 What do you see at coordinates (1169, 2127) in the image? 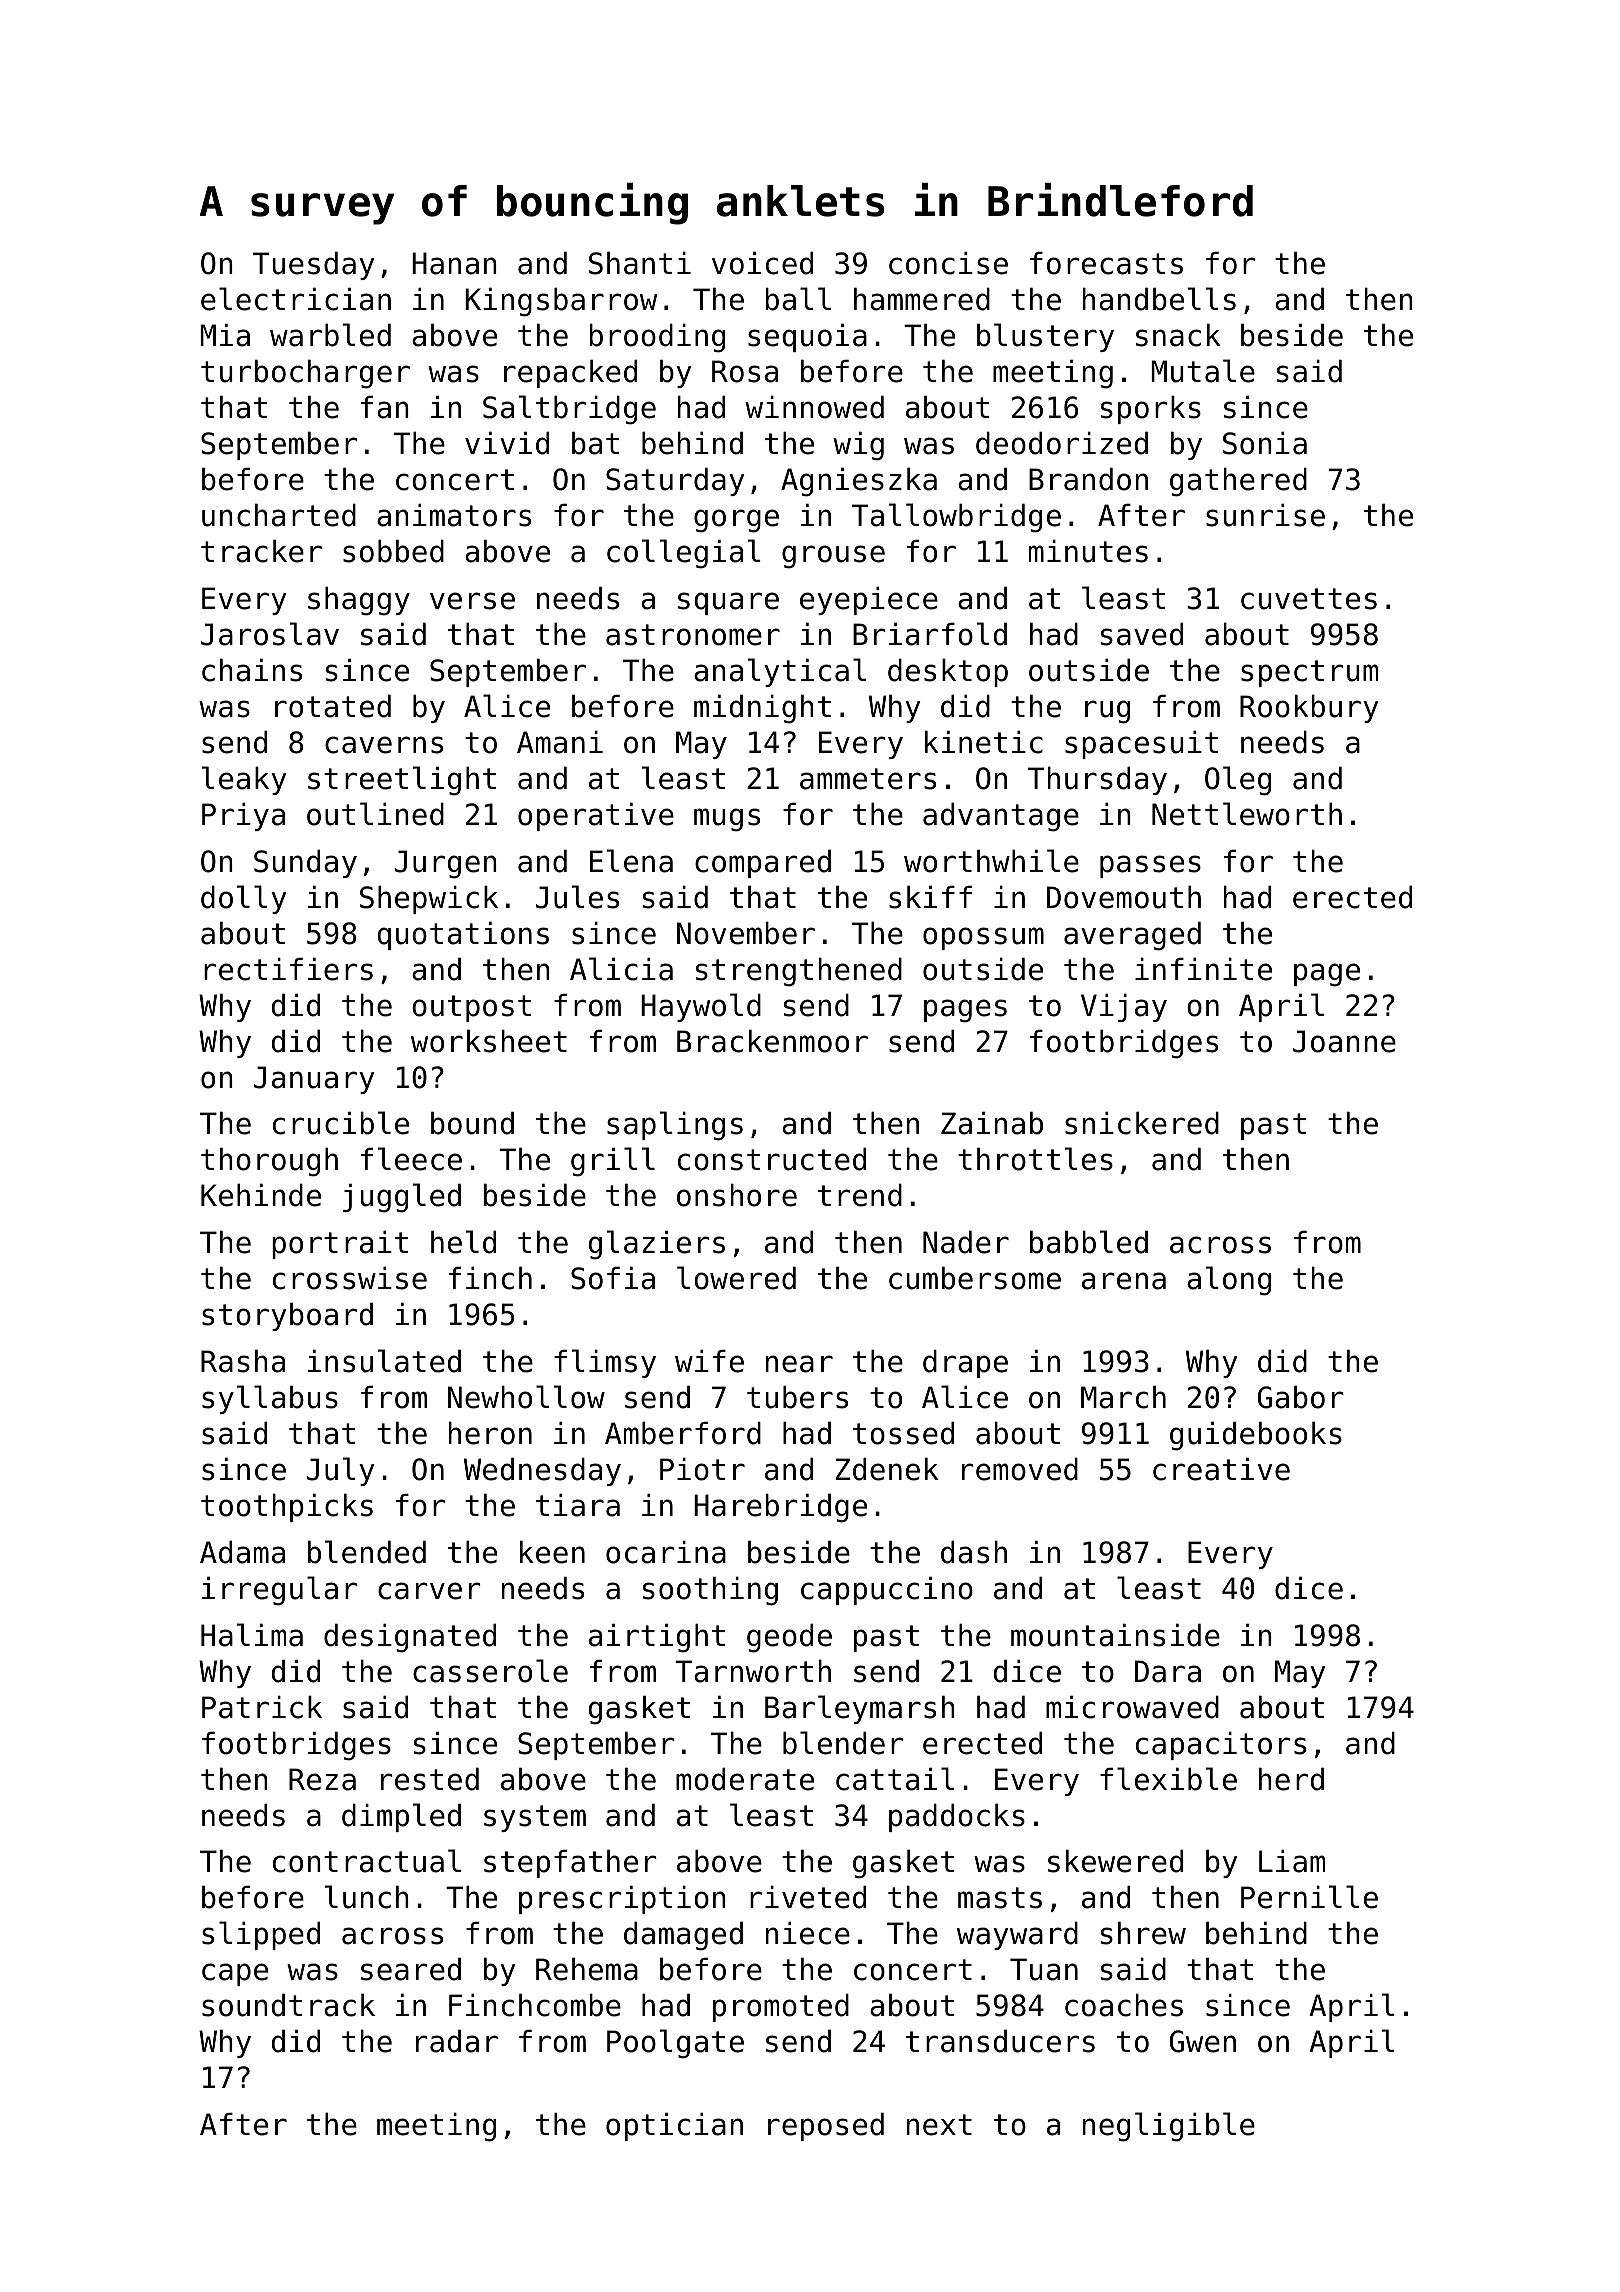
I see `negligible` at bounding box center [1169, 2127].
